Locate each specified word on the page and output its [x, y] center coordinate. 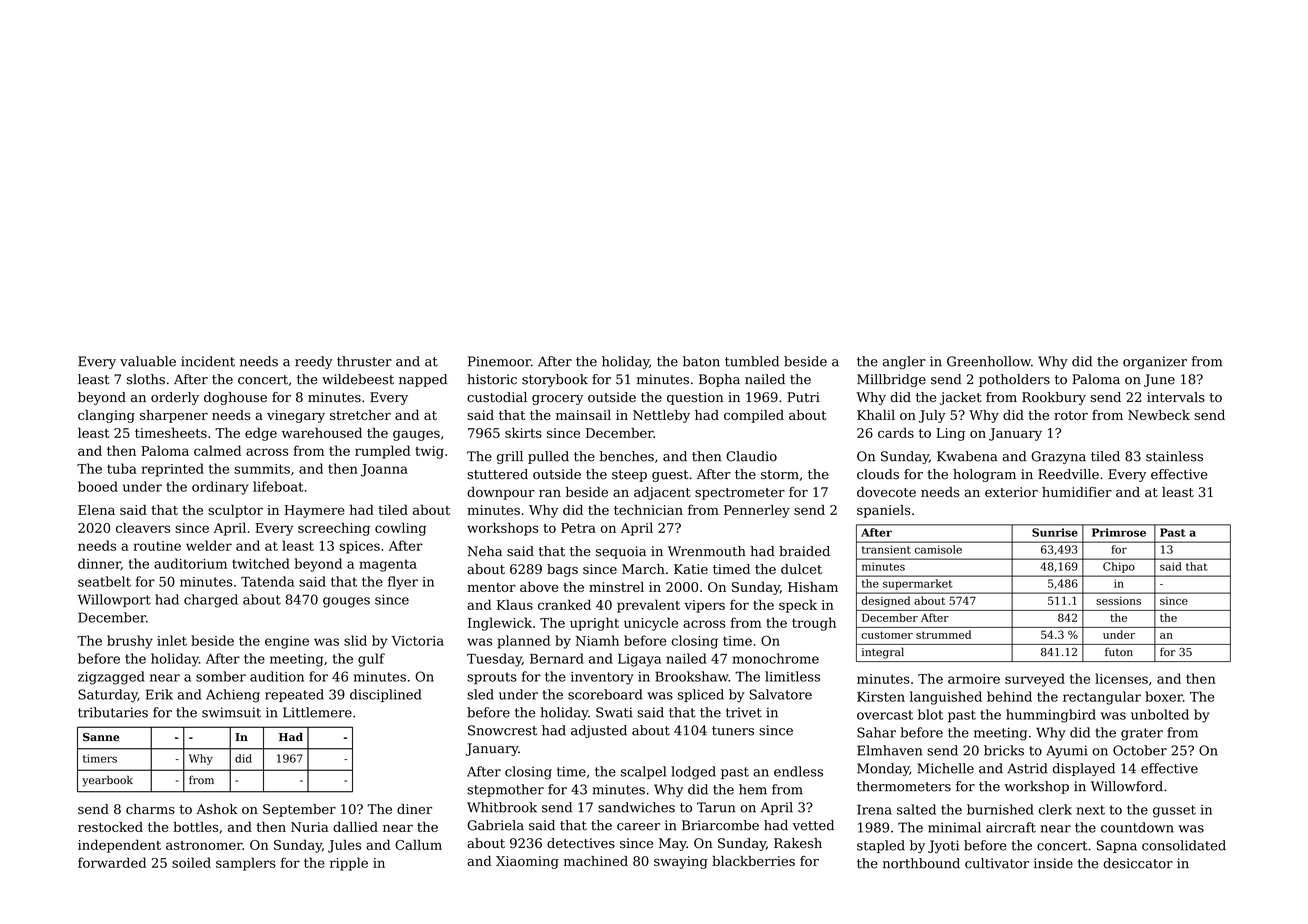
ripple [349, 864]
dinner [99, 564]
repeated [294, 695]
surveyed [1035, 680]
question [695, 398]
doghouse [235, 398]
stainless [1174, 456]
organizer [1155, 362]
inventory [602, 678]
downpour [501, 493]
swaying [681, 862]
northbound [921, 863]
